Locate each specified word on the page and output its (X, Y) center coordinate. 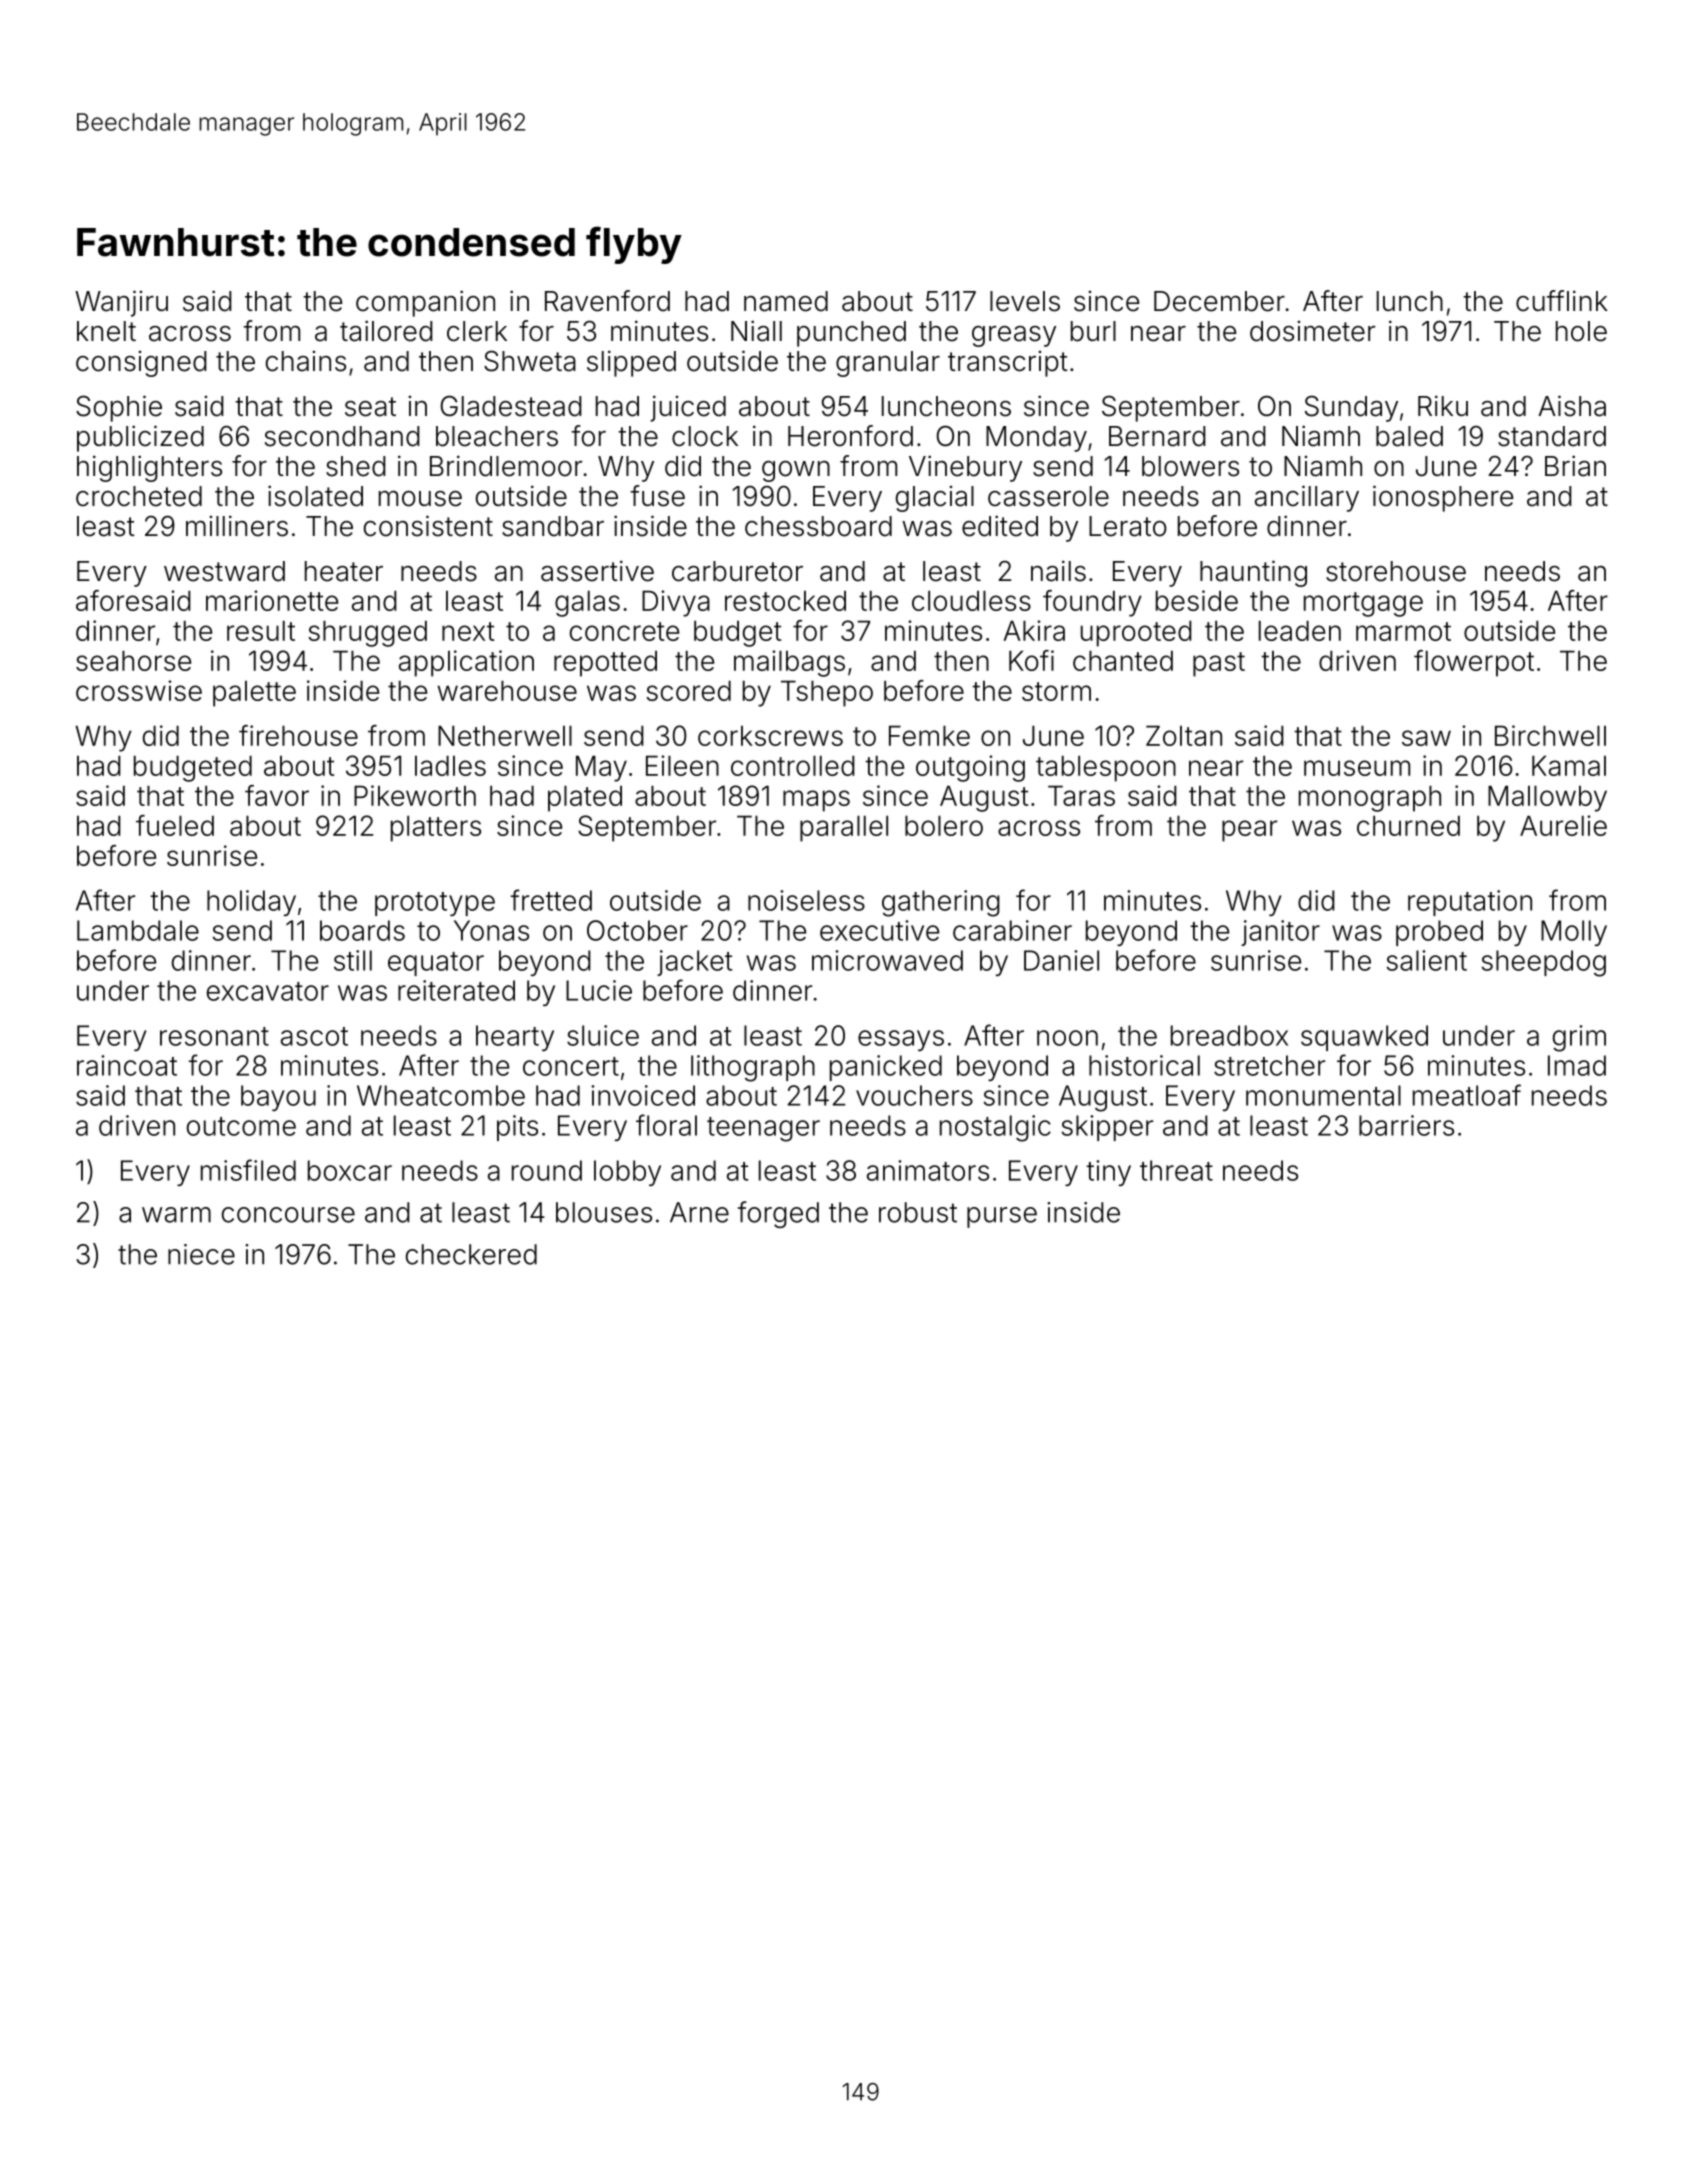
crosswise (139, 690)
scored (688, 690)
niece (201, 1254)
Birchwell (1550, 735)
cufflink (1562, 301)
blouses (604, 1212)
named (786, 301)
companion (425, 303)
